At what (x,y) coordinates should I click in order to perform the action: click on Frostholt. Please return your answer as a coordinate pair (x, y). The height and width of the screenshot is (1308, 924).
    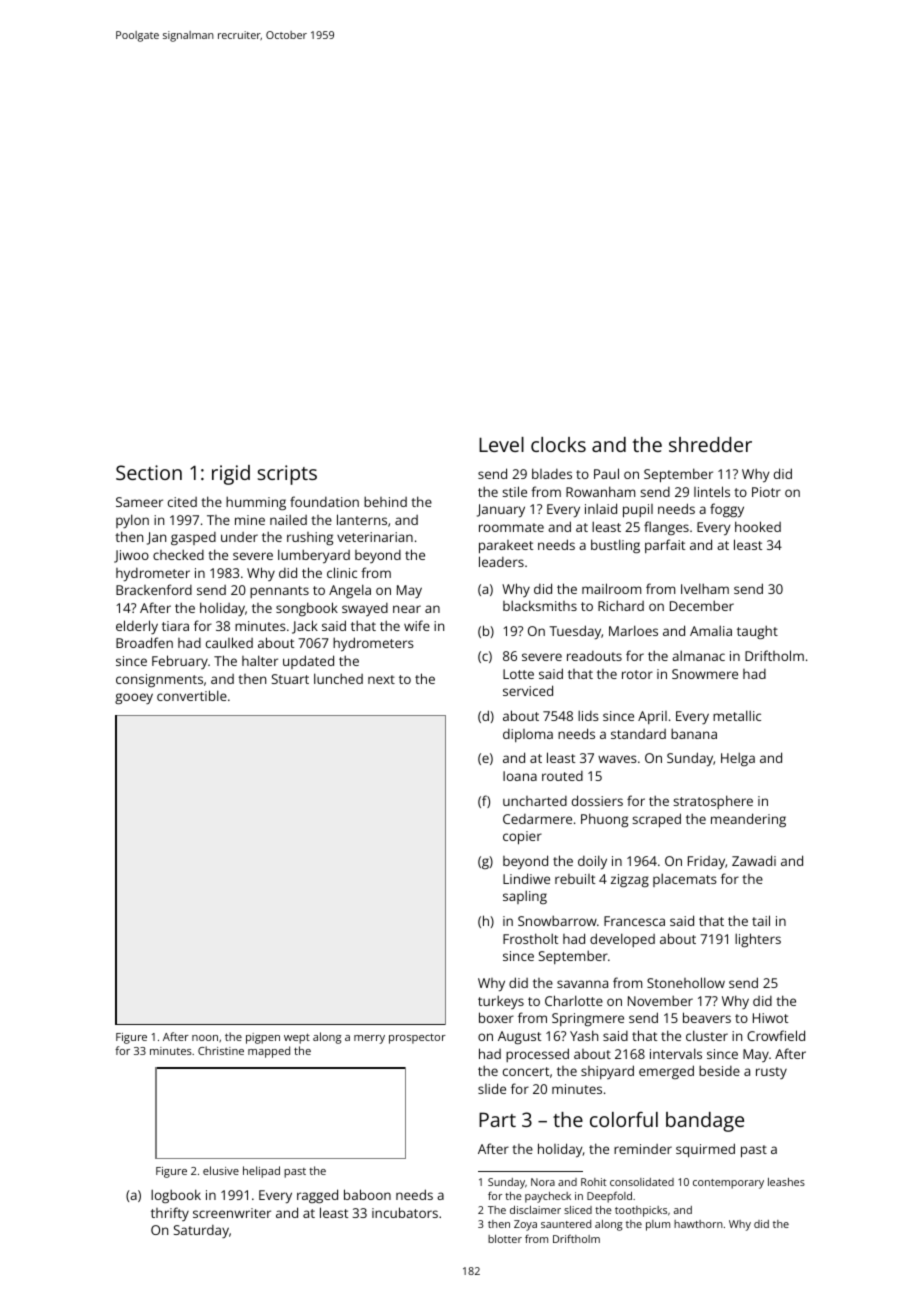
    Looking at the image, I should click on (530, 938).
